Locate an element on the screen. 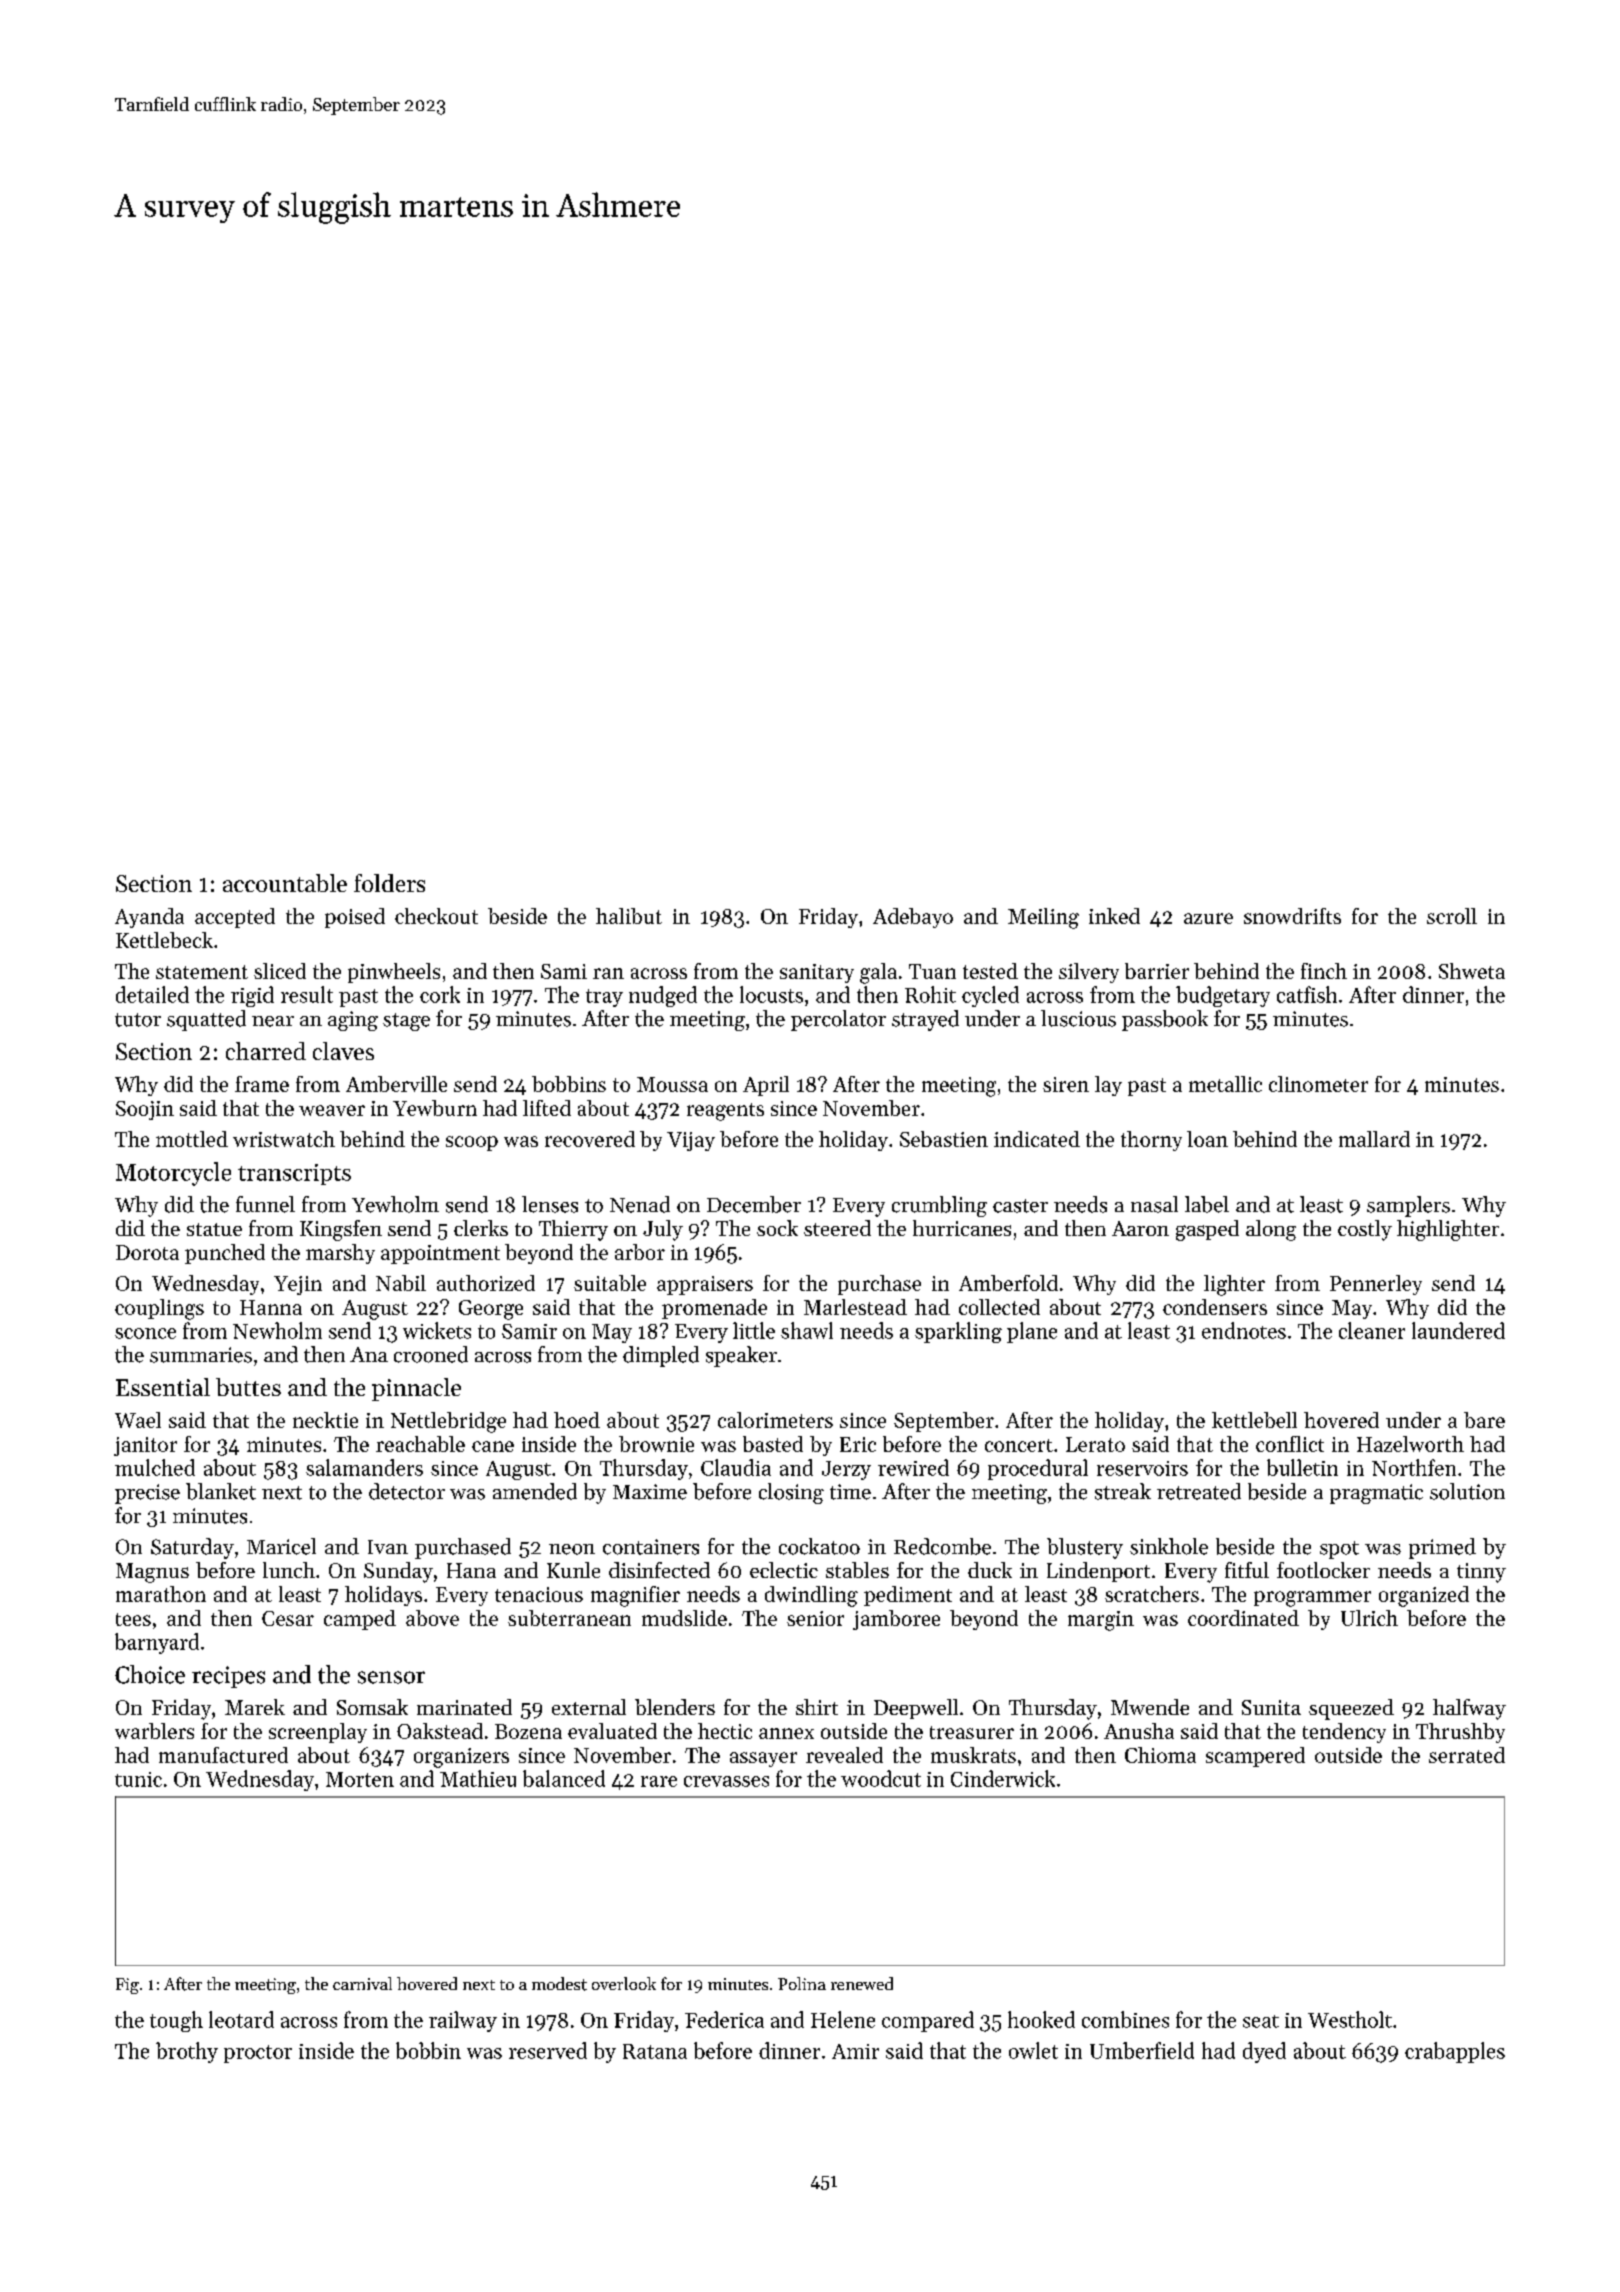  serrated is located at coordinates (1467, 1755).
